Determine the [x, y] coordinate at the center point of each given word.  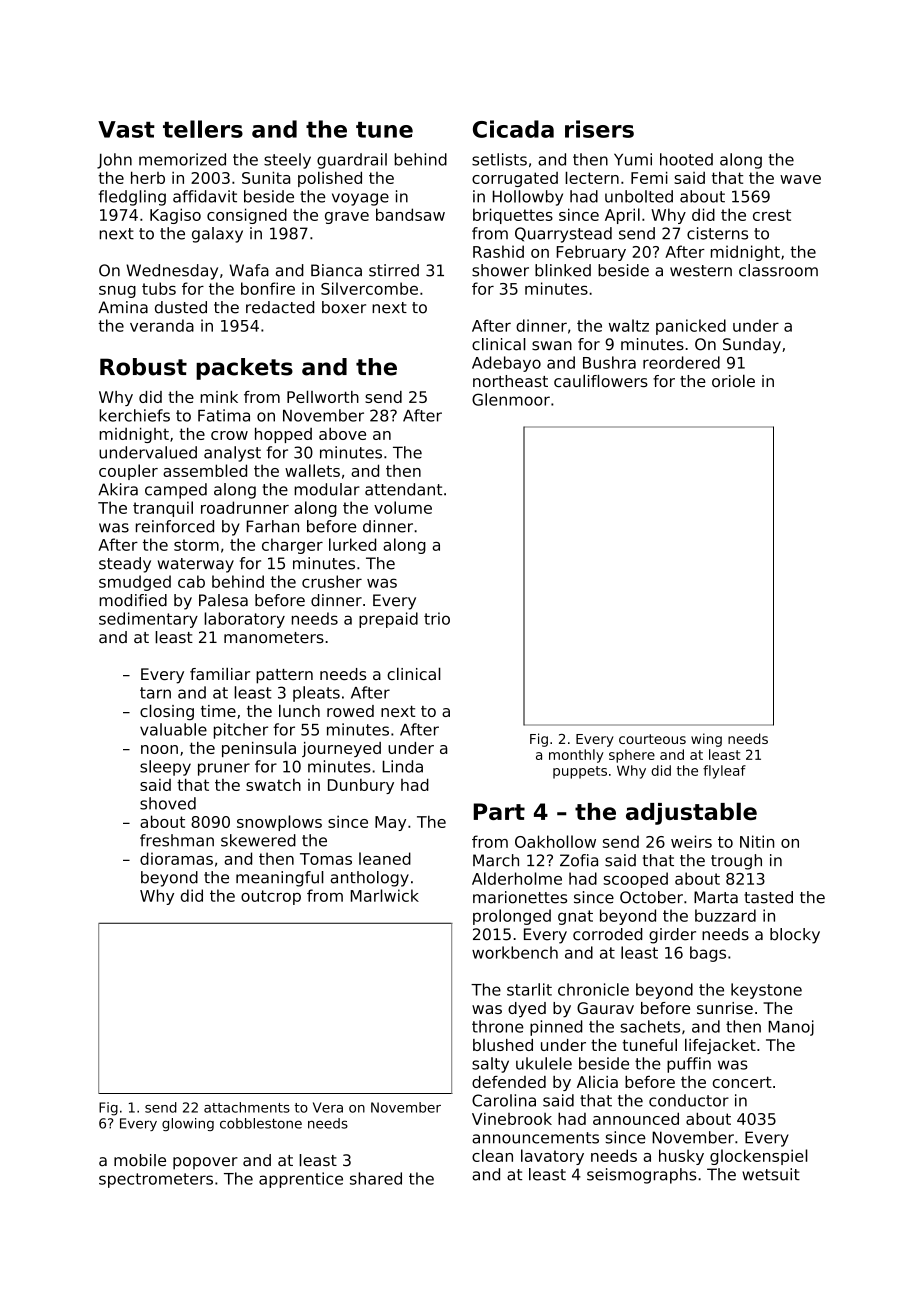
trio [437, 618]
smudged [135, 583]
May [390, 823]
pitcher [241, 731]
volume [403, 507]
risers [599, 129]
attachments [247, 1107]
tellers [203, 129]
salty [490, 1065]
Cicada [513, 129]
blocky [795, 936]
